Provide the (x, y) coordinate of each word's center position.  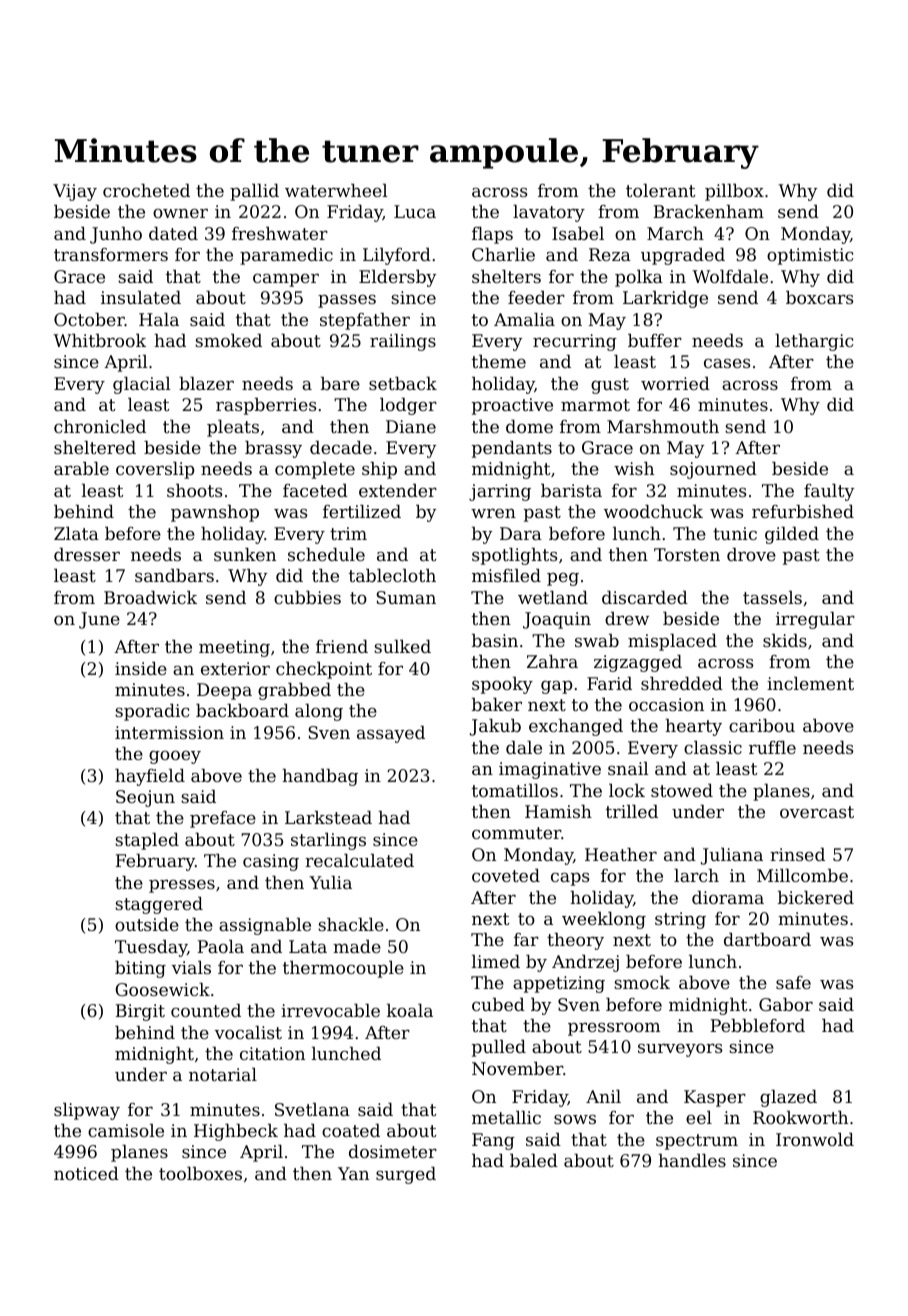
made (357, 946)
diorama (728, 897)
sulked (402, 646)
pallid (254, 192)
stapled (147, 841)
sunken (245, 554)
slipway (87, 1111)
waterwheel (336, 190)
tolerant (660, 190)
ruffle (772, 747)
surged (406, 1175)
